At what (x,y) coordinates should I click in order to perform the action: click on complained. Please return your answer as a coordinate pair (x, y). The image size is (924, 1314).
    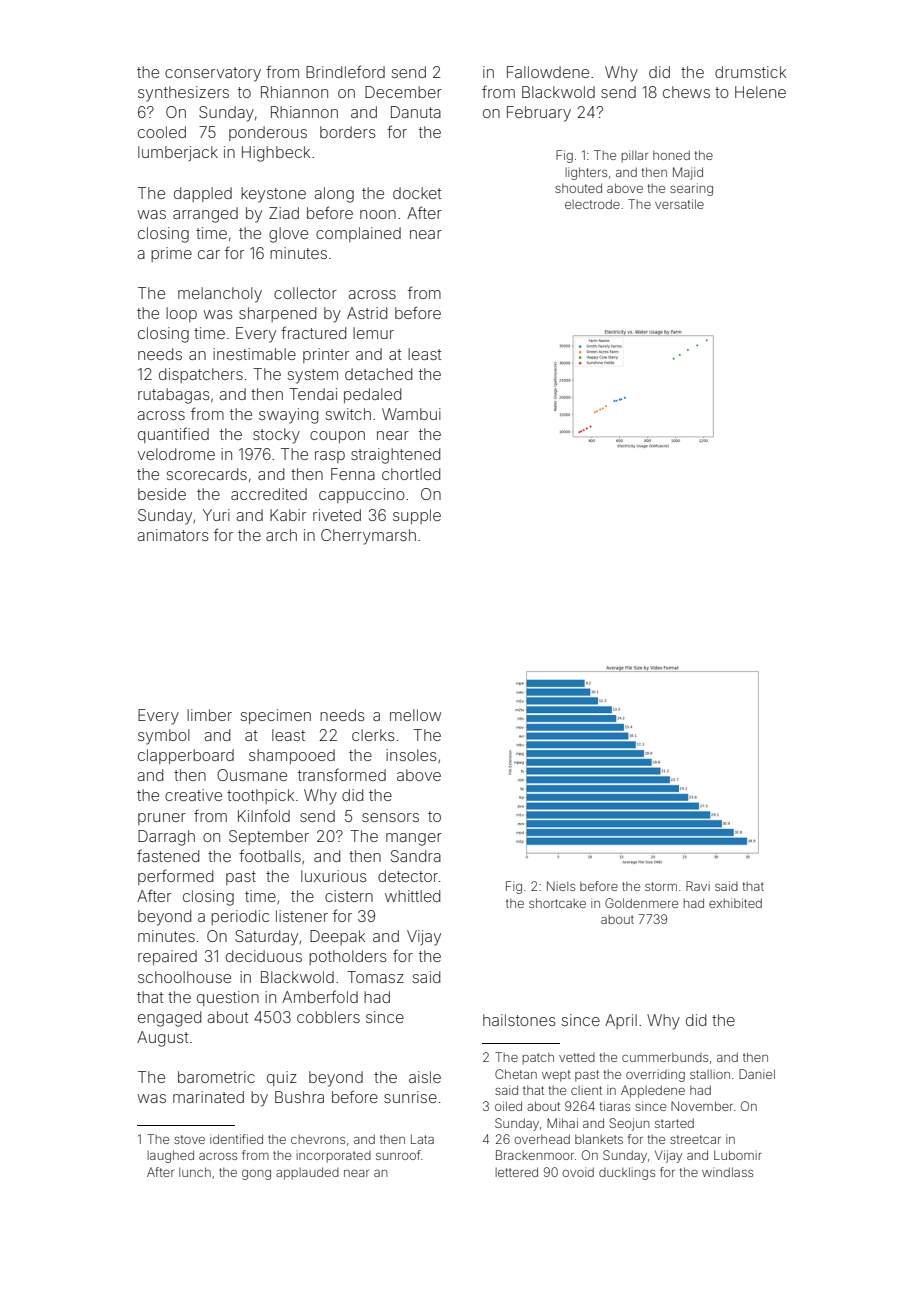
    Looking at the image, I should click on (358, 234).
